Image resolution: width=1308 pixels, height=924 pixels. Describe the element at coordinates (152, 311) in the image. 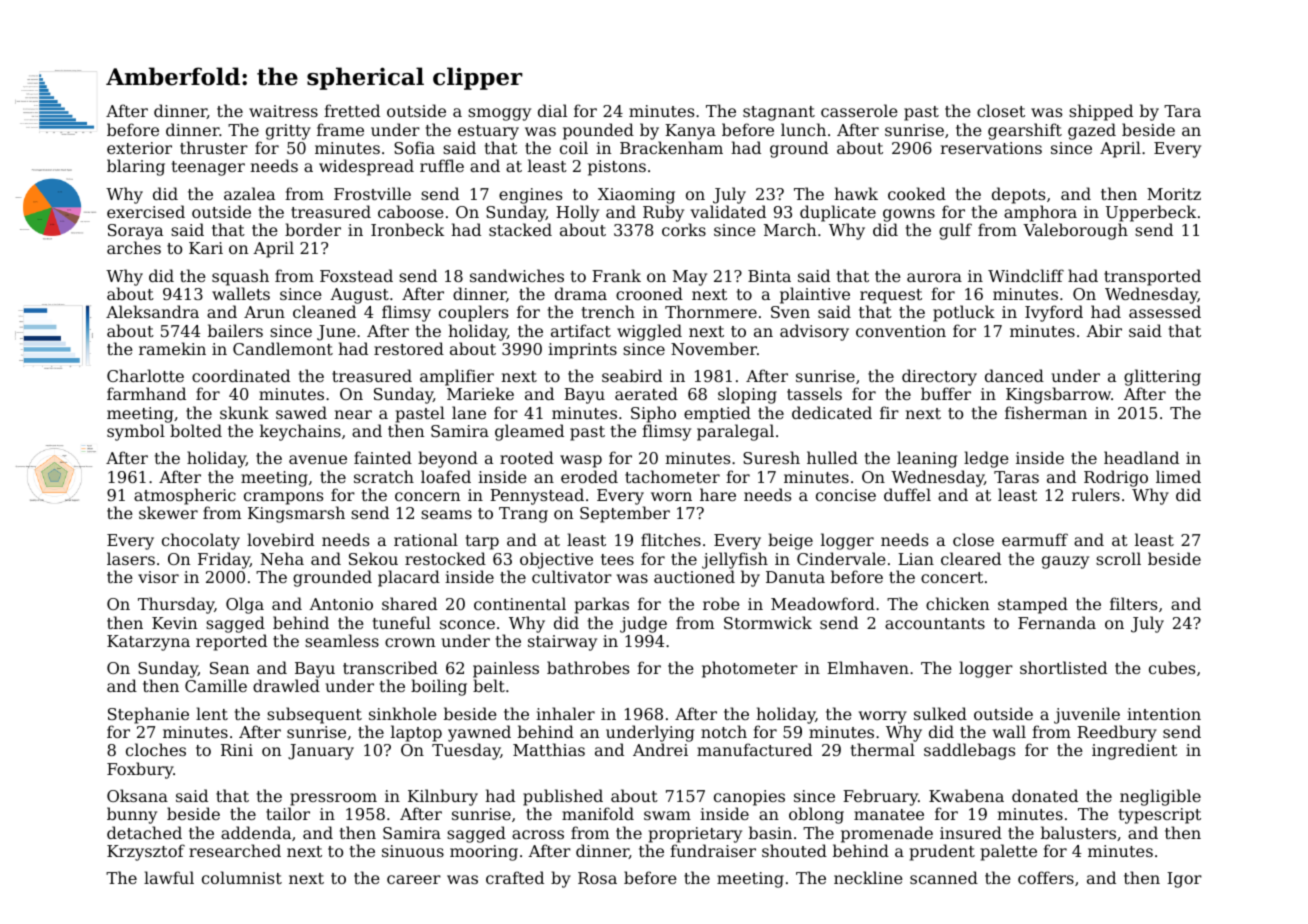

I see `Aleksandra` at that location.
